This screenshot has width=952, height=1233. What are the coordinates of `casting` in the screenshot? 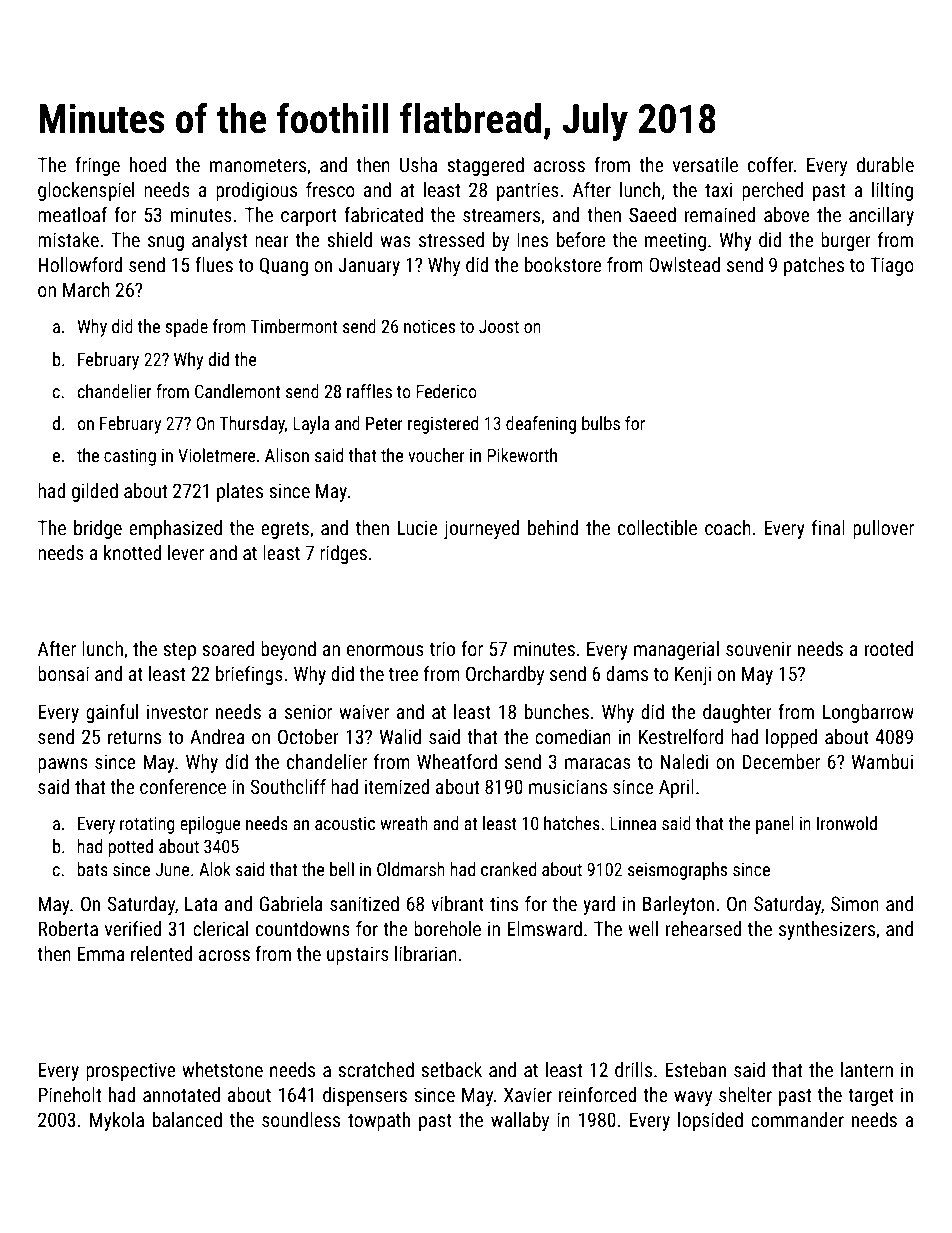 It's located at (130, 457).
